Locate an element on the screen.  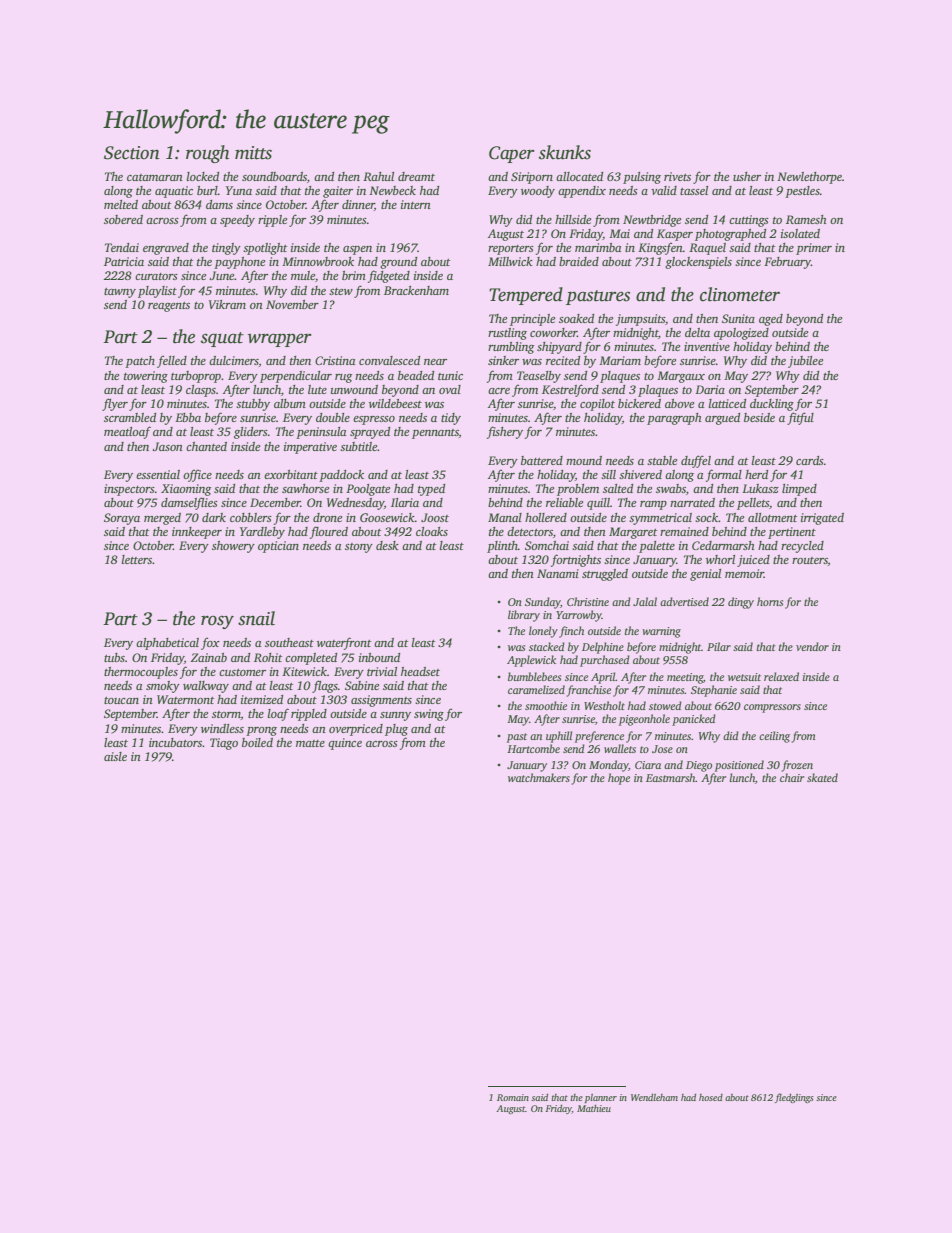
matte is located at coordinates (310, 743).
